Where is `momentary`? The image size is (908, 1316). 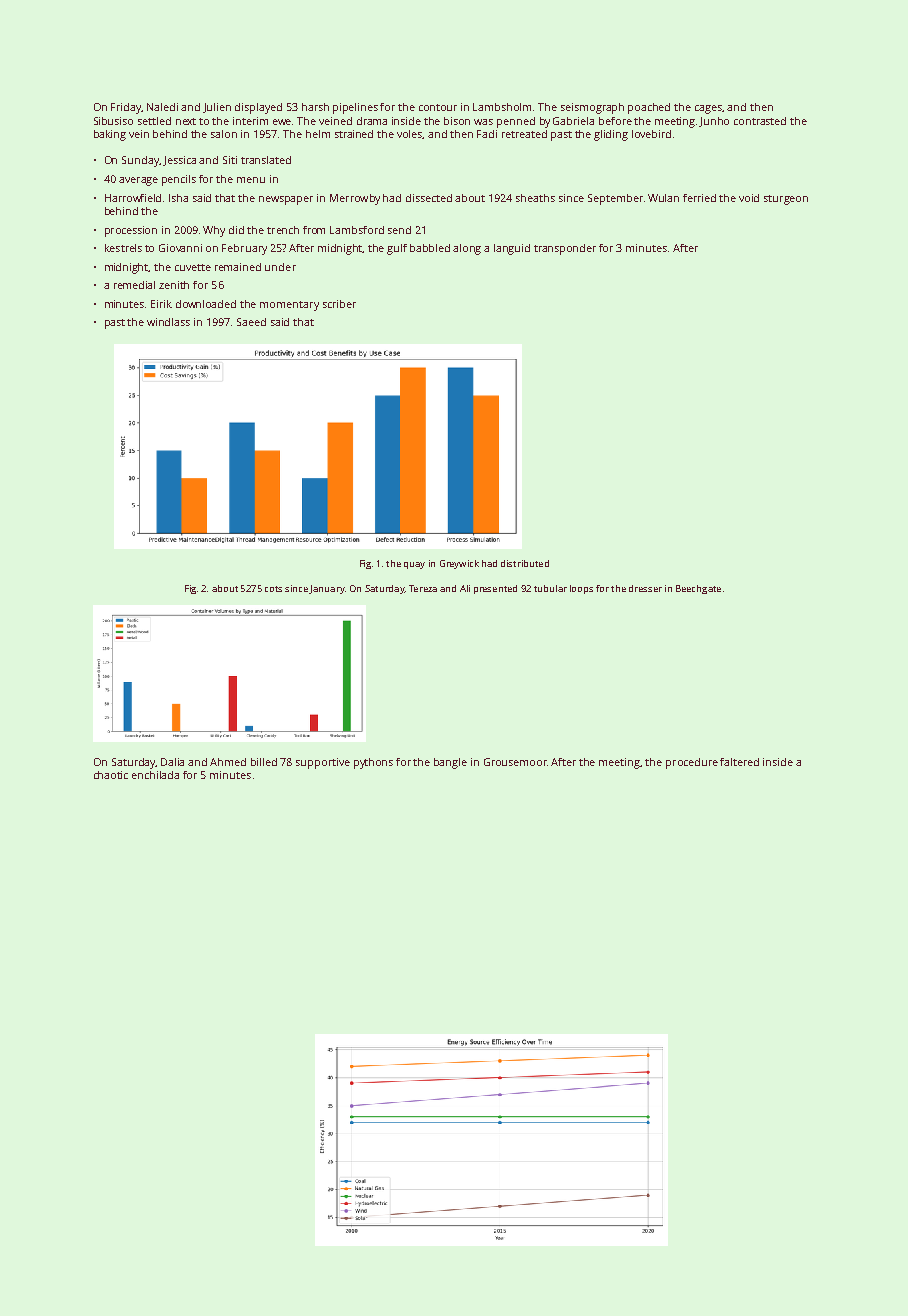 momentary is located at coordinates (289, 306).
